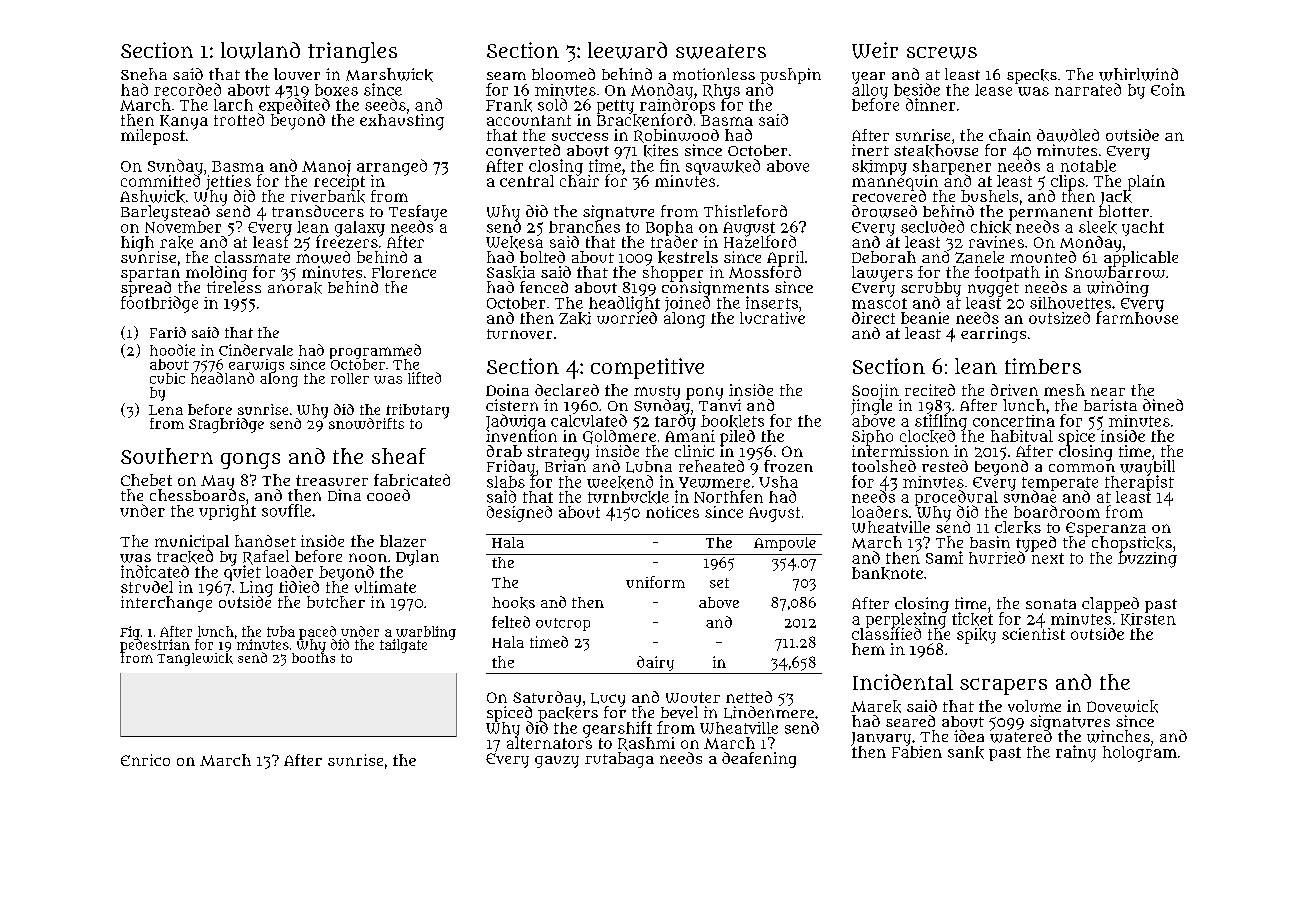  Describe the element at coordinates (417, 411) in the screenshot. I see `tributary` at that location.
